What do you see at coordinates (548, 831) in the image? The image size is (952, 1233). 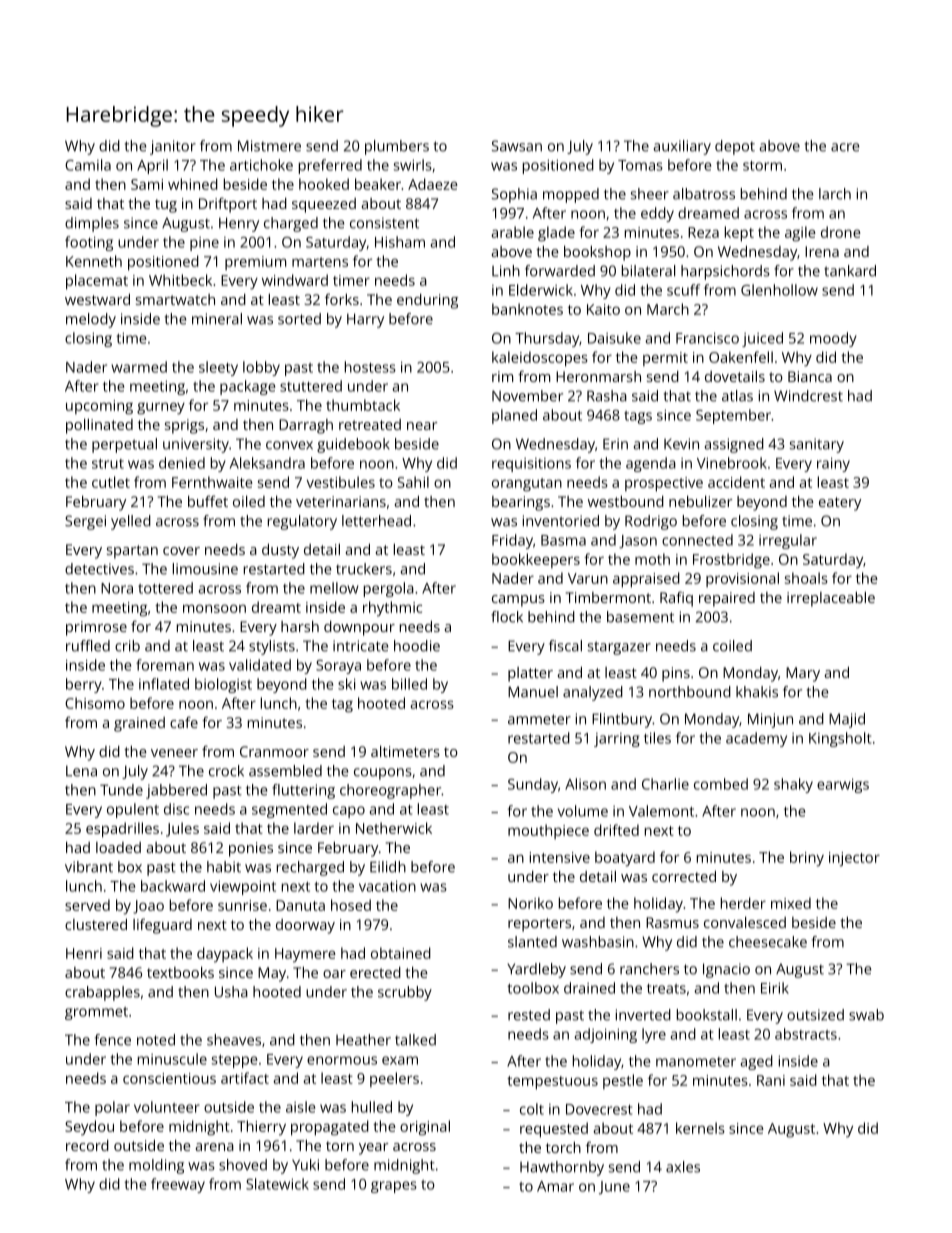 I see `mouthpiece` at bounding box center [548, 831].
